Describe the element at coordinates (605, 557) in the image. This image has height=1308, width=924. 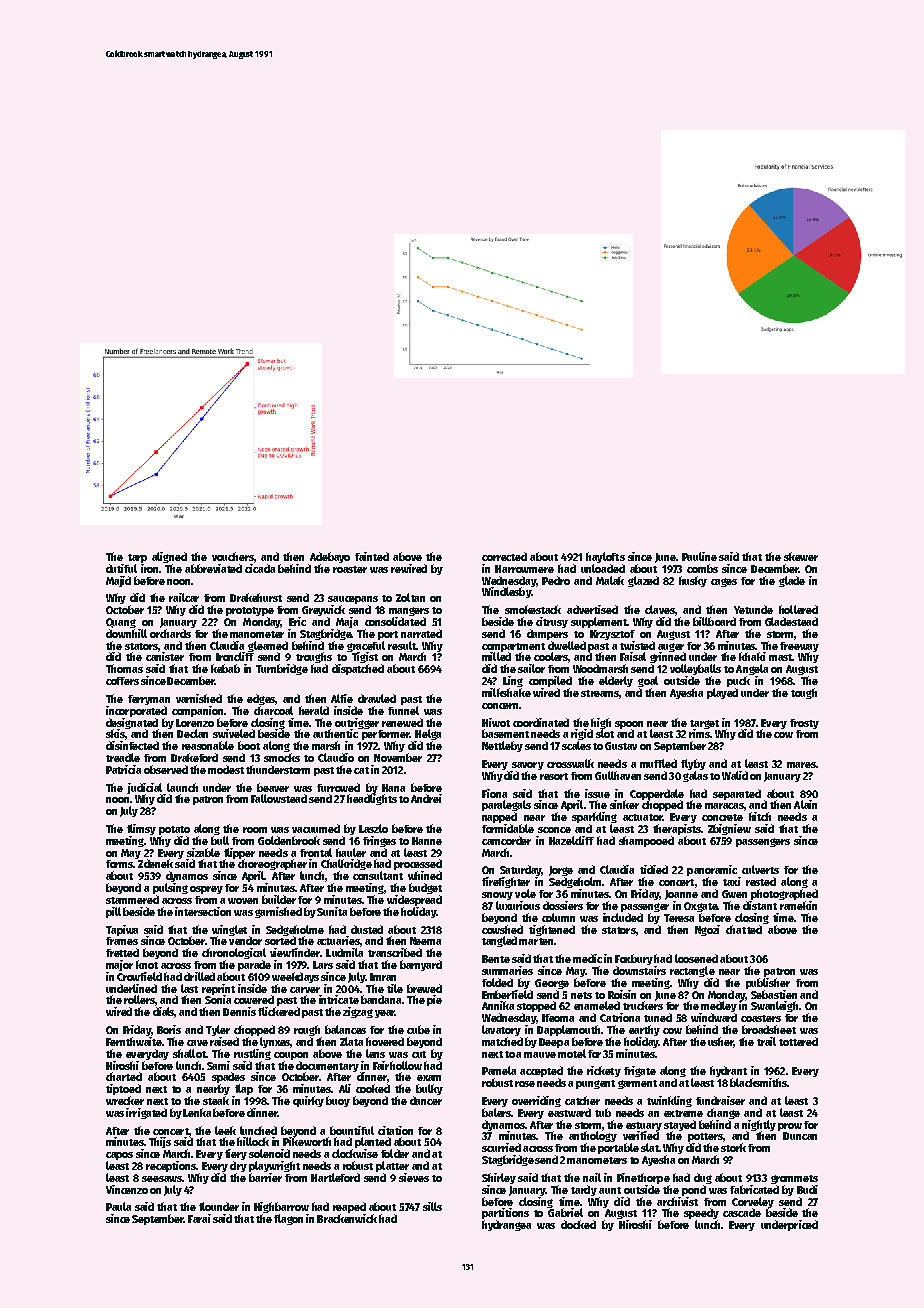
I see `haylofts` at that location.
